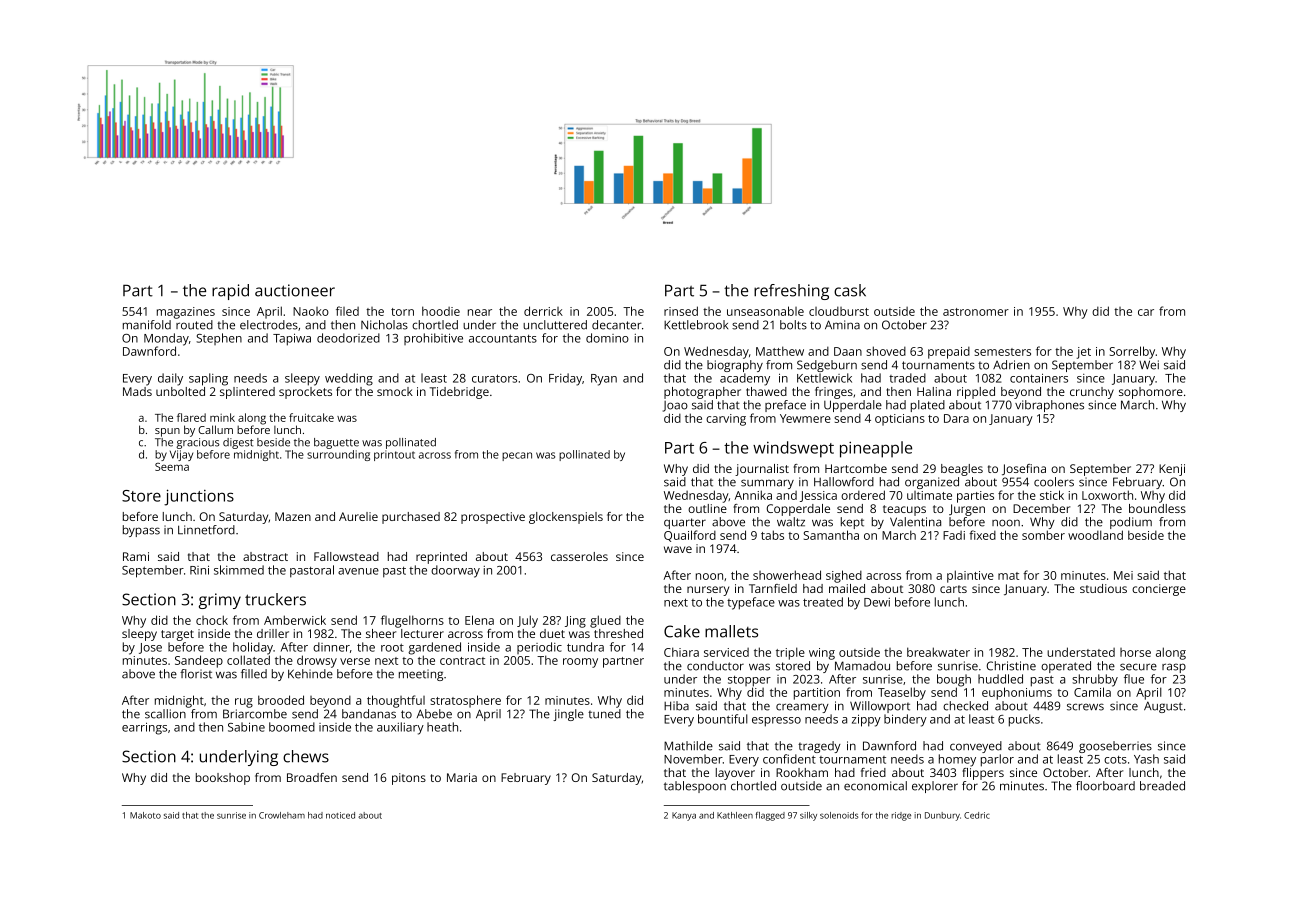  Describe the element at coordinates (494, 378) in the screenshot. I see `curators` at that location.
